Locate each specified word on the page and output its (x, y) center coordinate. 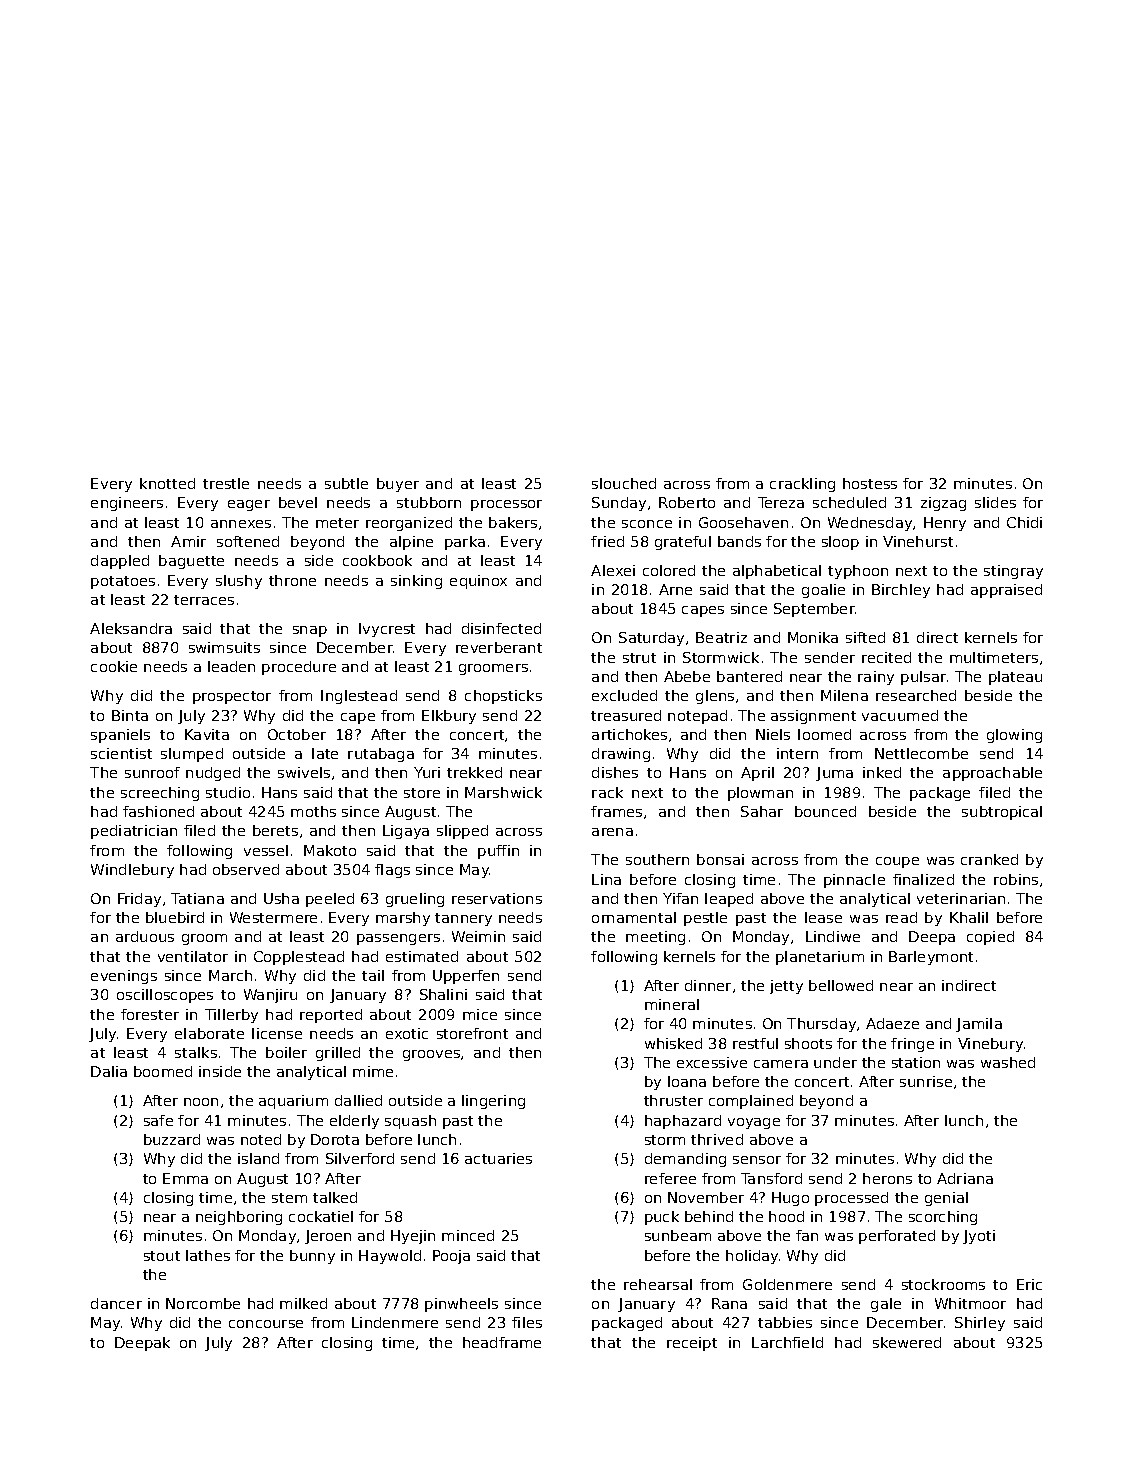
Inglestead (359, 697)
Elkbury (449, 717)
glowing (1014, 736)
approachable (992, 774)
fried (607, 541)
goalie (823, 591)
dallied (358, 1100)
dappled (120, 562)
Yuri (427, 772)
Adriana (965, 1178)
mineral (672, 1004)
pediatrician (134, 832)
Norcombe (203, 1303)
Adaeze (892, 1023)
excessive (712, 1062)
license (277, 1033)
